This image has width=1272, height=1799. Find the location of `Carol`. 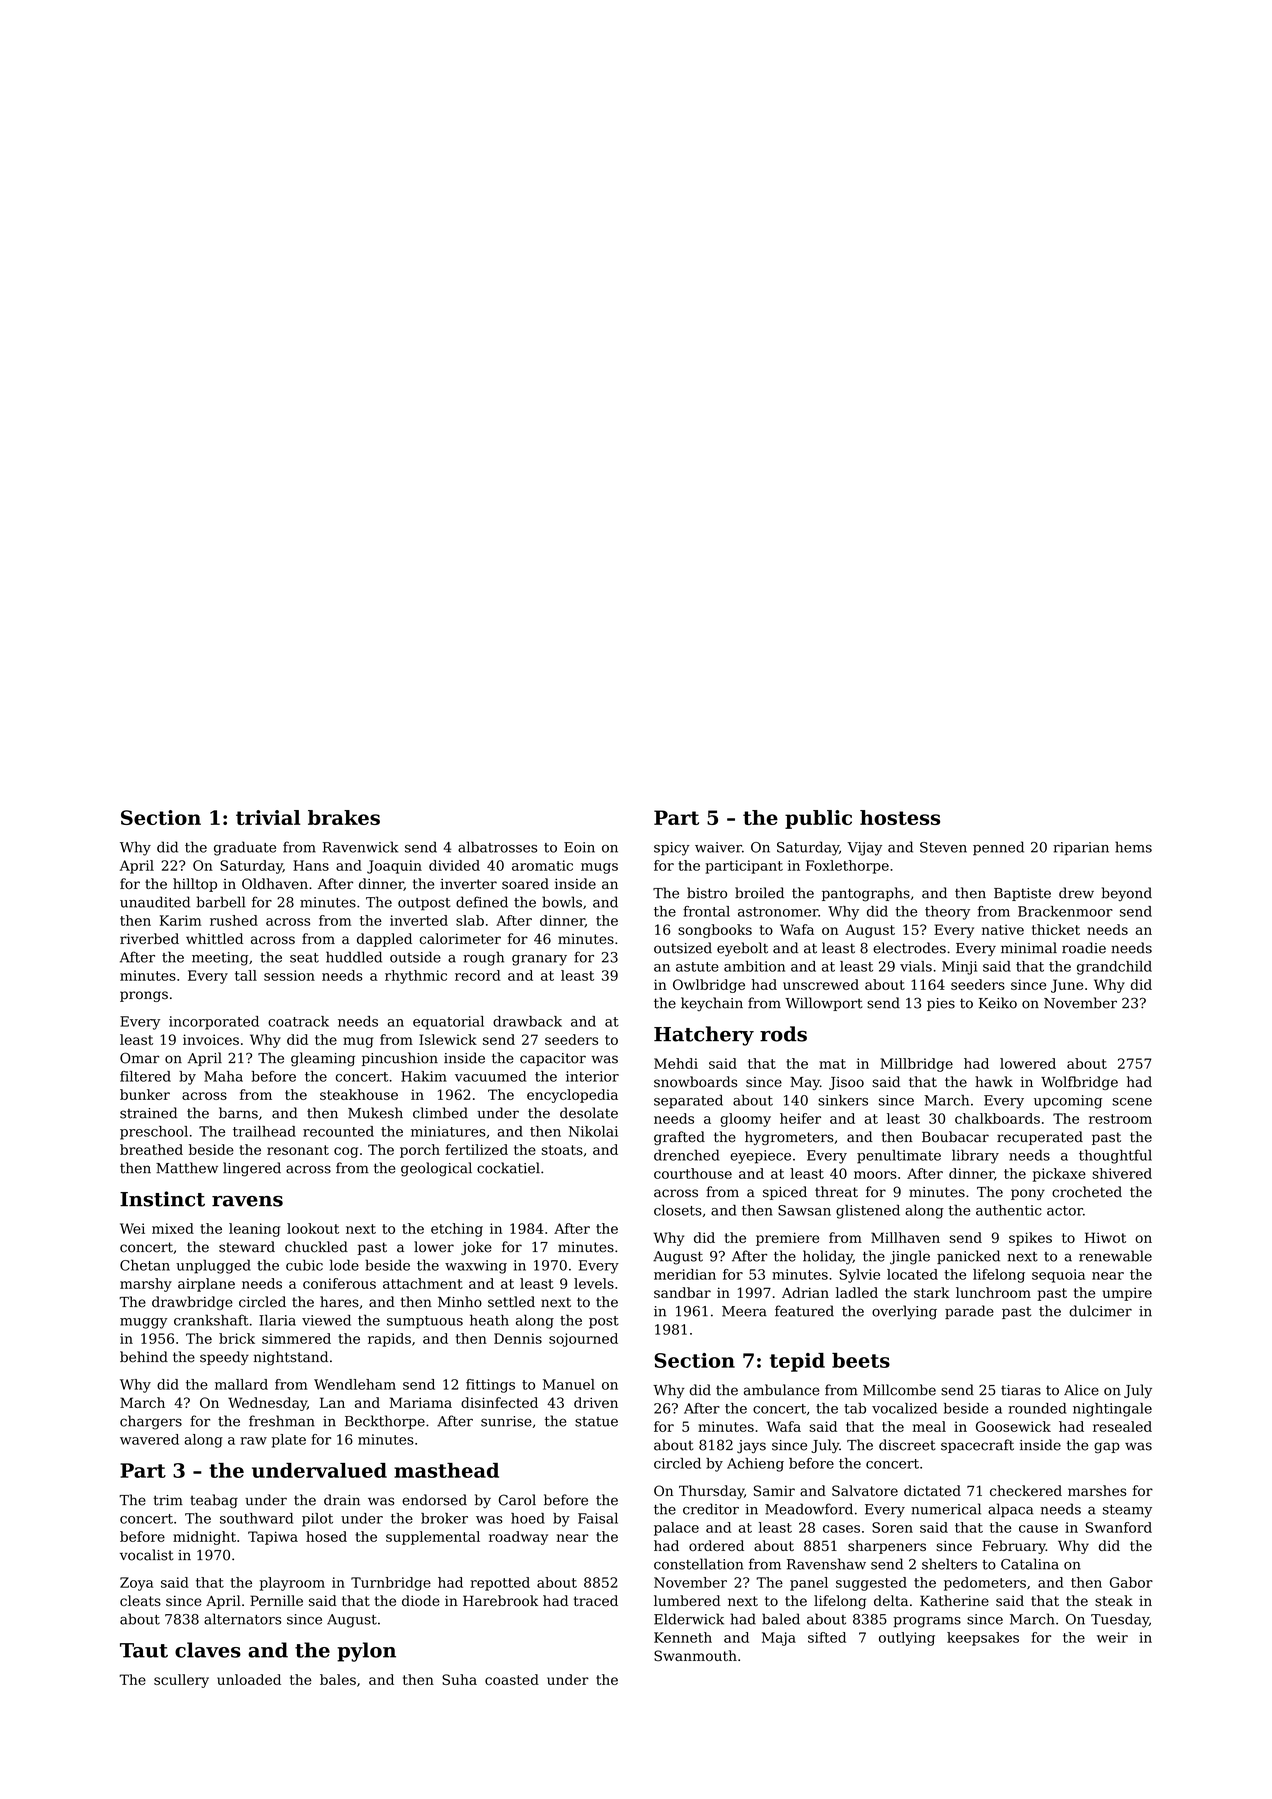

Carol is located at coordinates (517, 1500).
